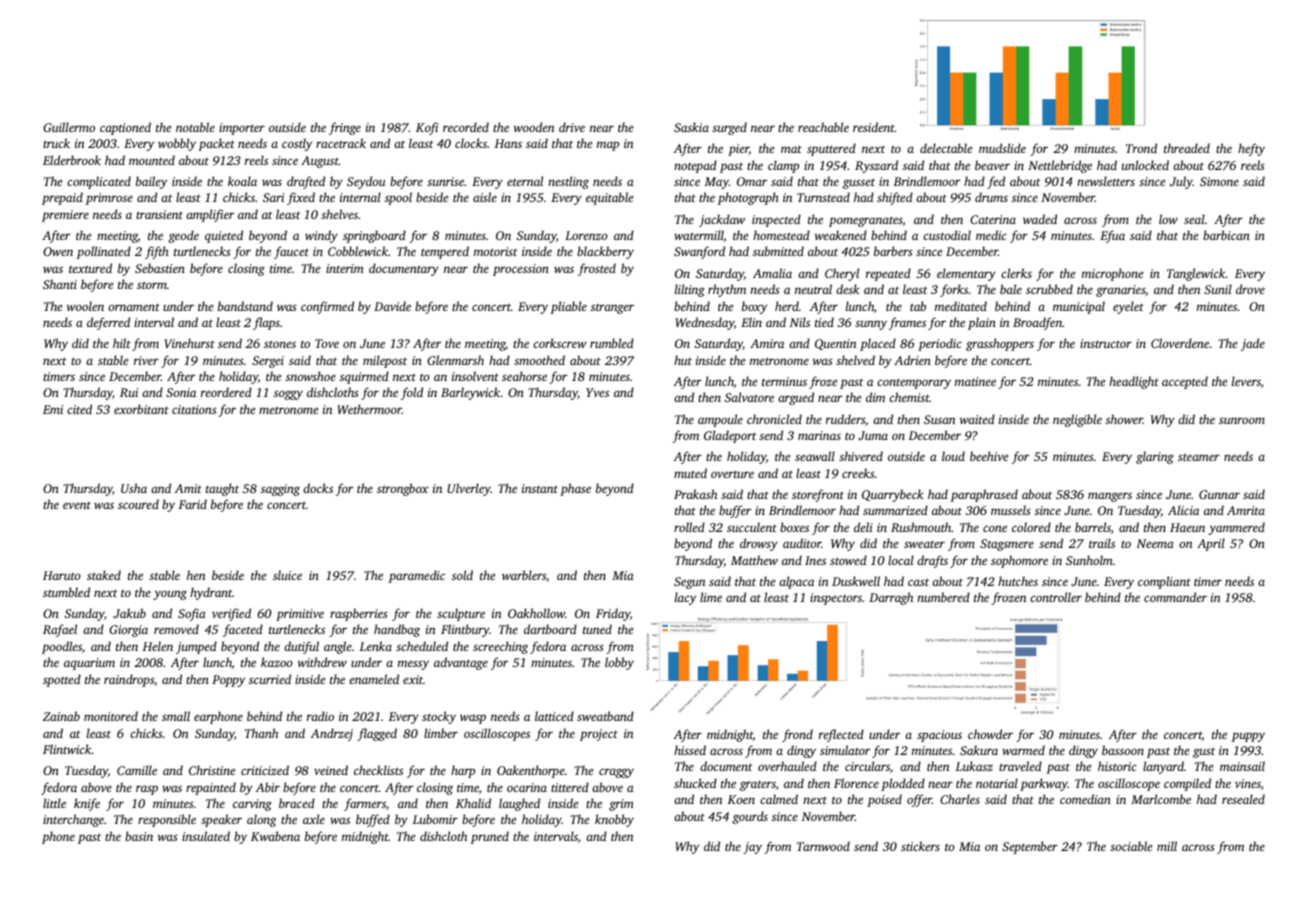 The height and width of the screenshot is (924, 1308). What do you see at coordinates (490, 837) in the screenshot?
I see `pruned` at bounding box center [490, 837].
